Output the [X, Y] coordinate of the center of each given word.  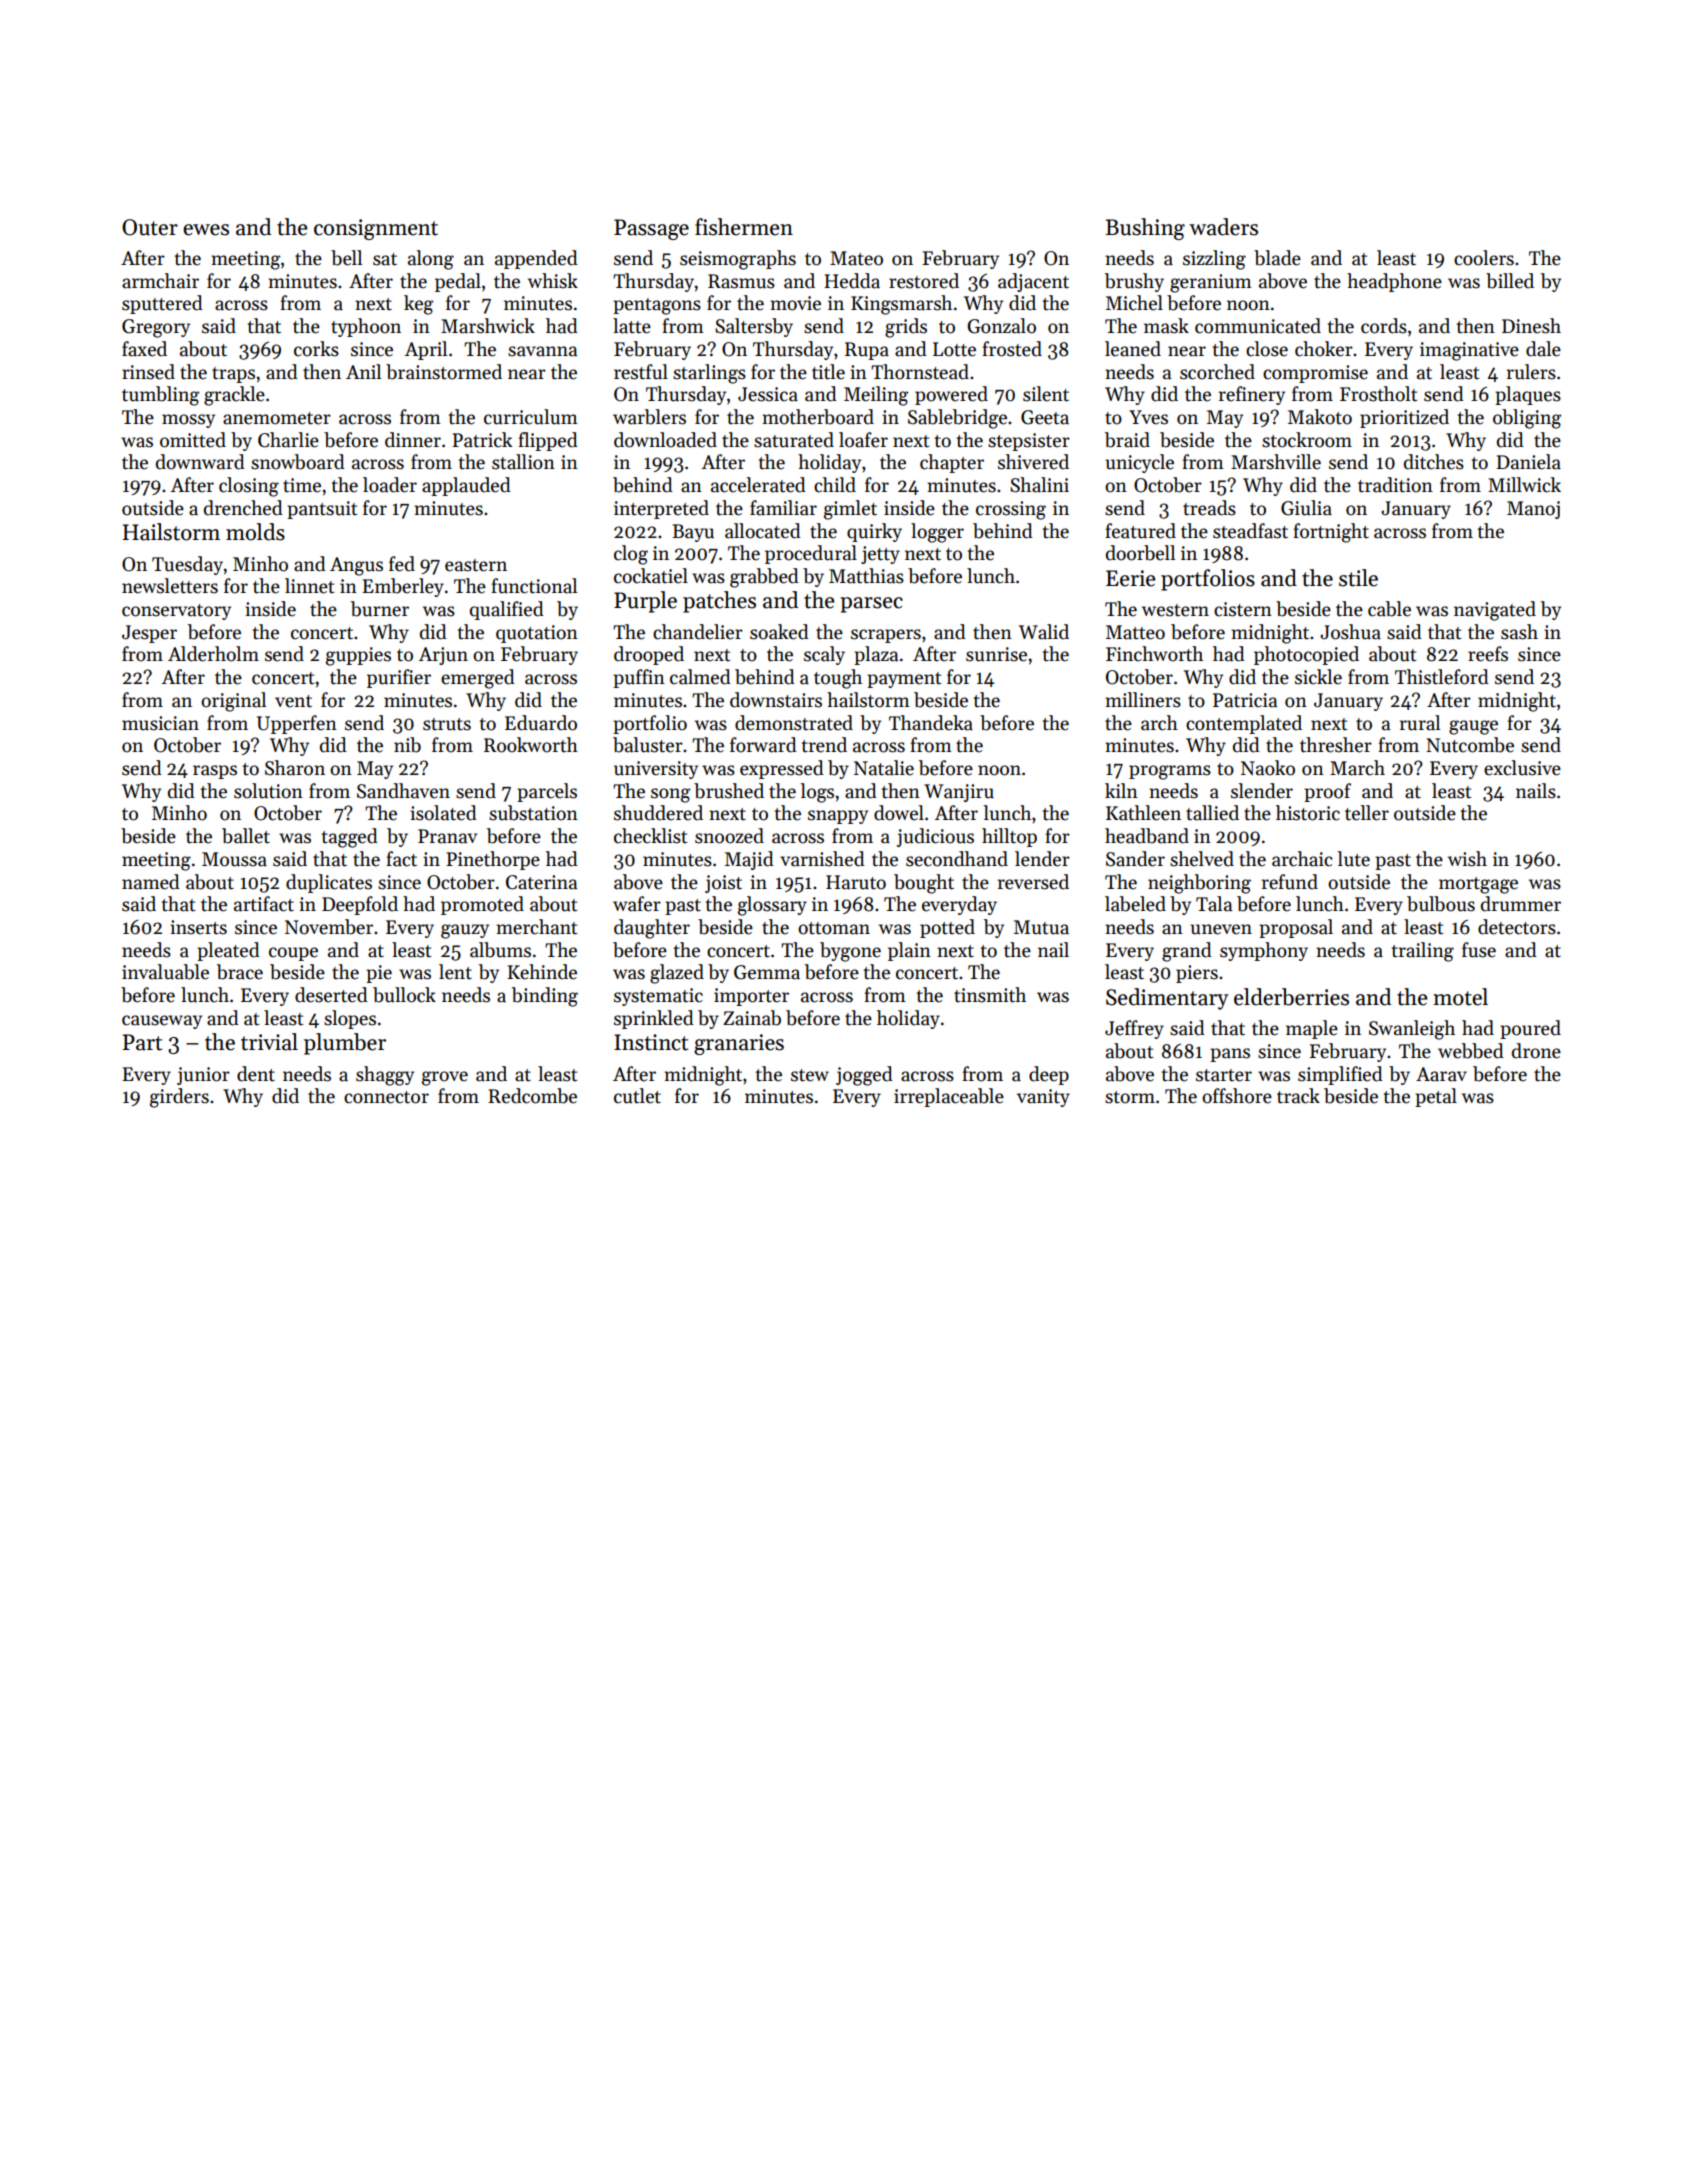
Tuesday [187, 565]
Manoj [1533, 510]
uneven [1221, 929]
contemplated [1244, 724]
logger [937, 533]
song [670, 795]
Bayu [693, 533]
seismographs [738, 260]
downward [200, 462]
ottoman [834, 928]
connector [386, 1097]
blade [1277, 258]
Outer [150, 227]
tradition [1395, 485]
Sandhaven [403, 791]
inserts [198, 927]
